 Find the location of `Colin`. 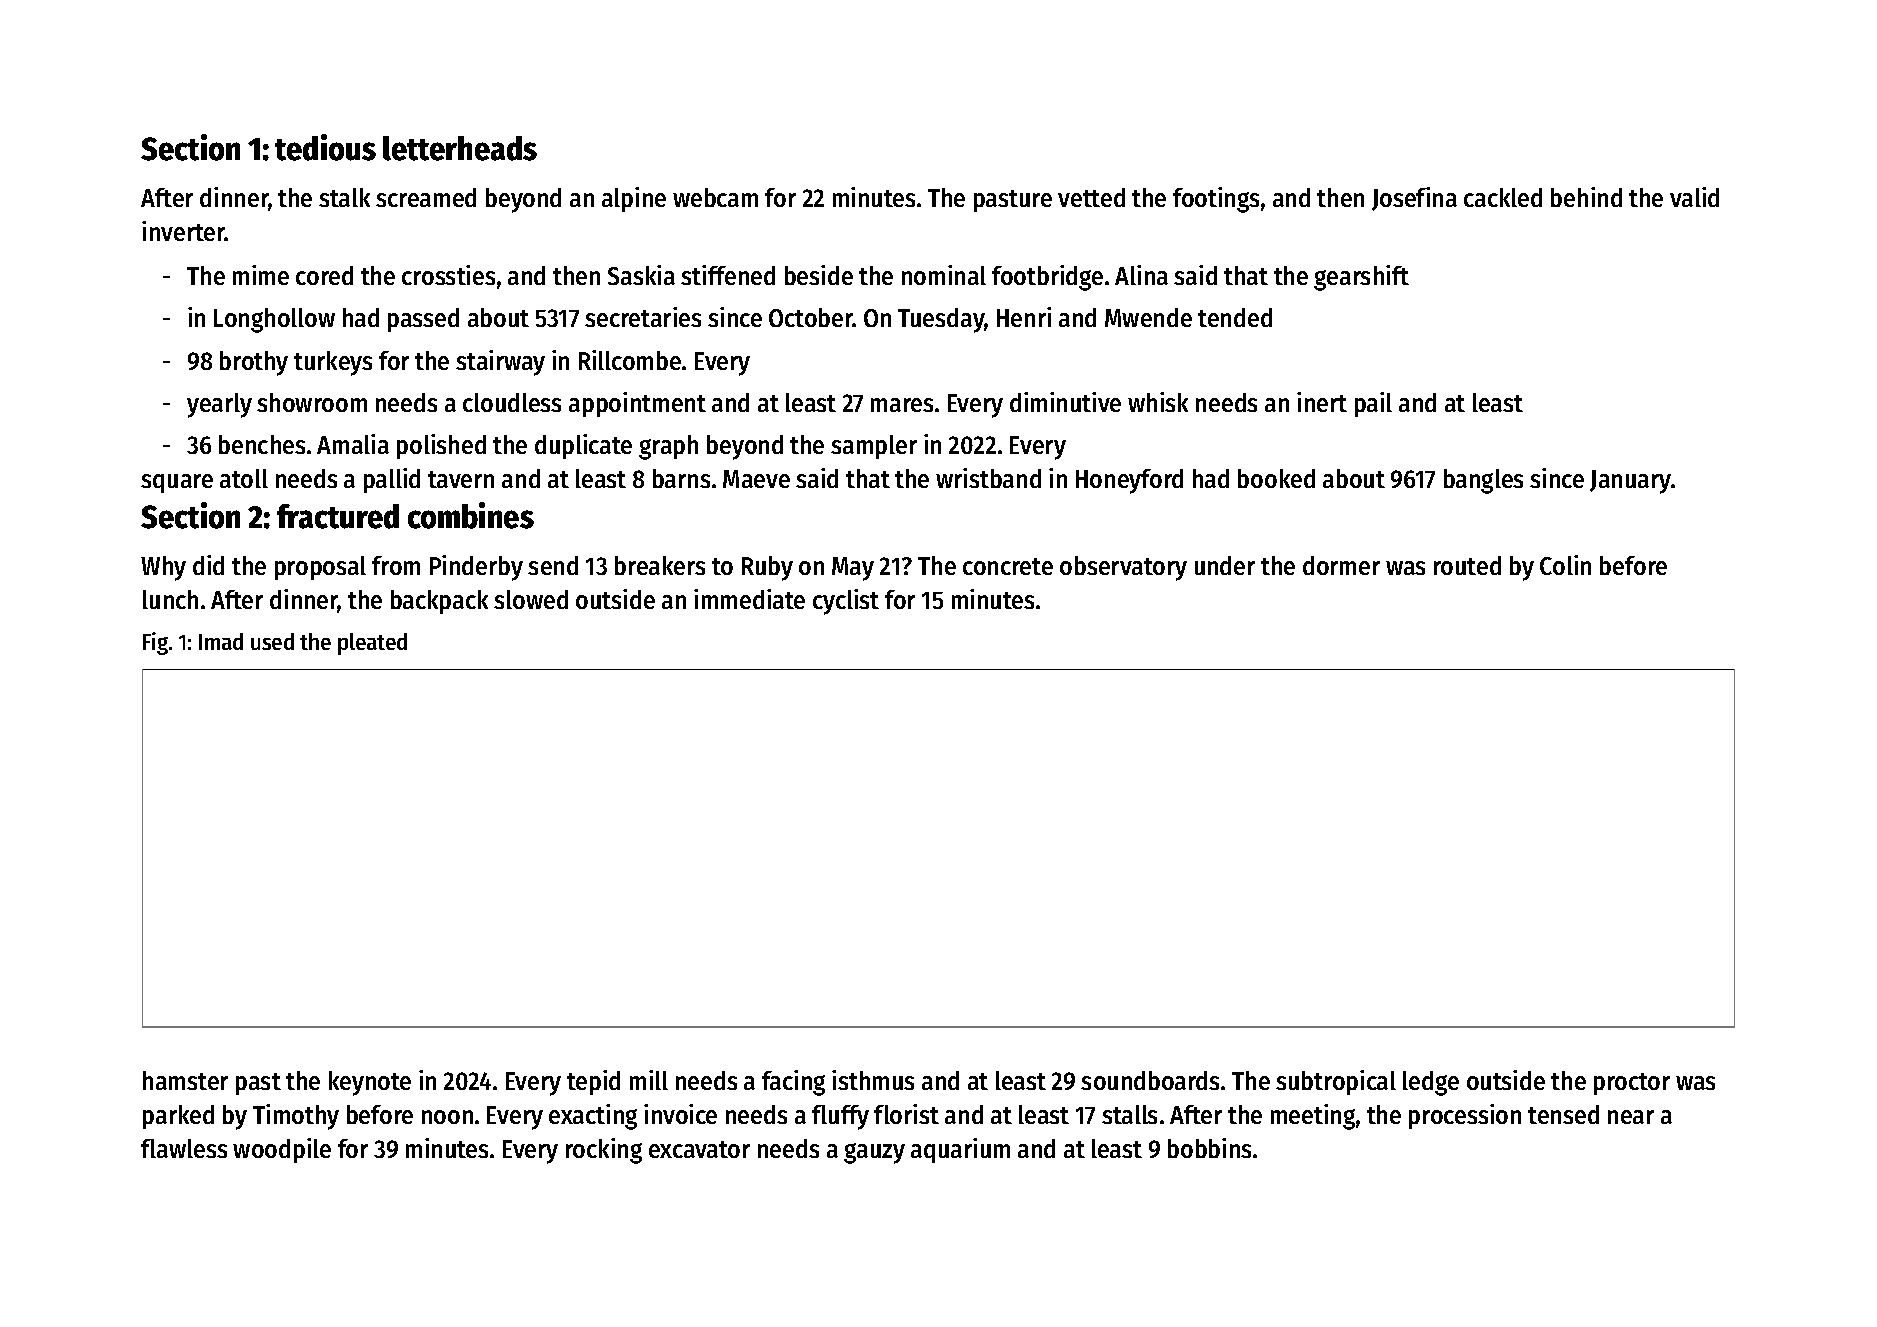

Colin is located at coordinates (1565, 565).
